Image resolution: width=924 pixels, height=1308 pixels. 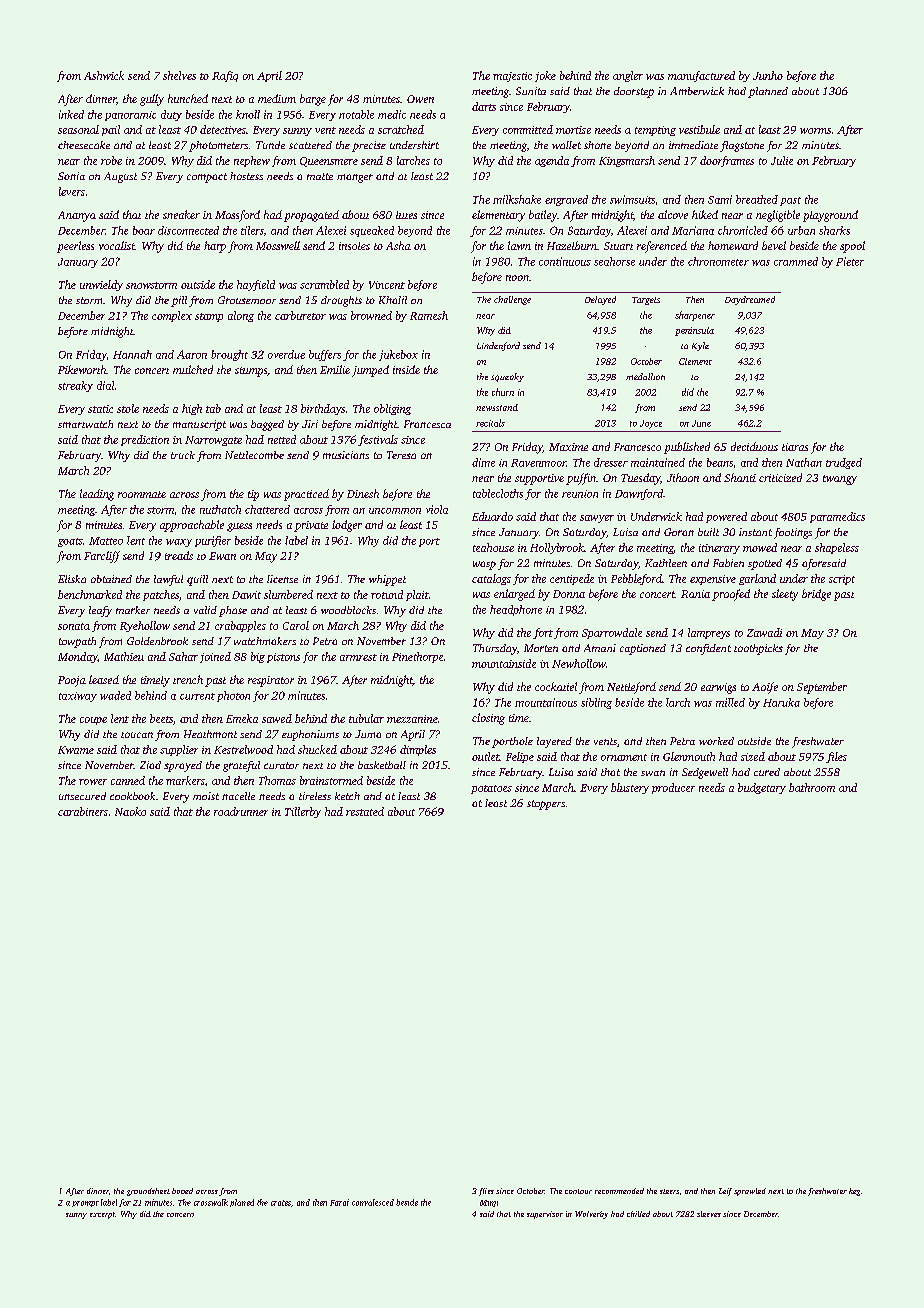 I want to click on basketball, so click(x=382, y=765).
